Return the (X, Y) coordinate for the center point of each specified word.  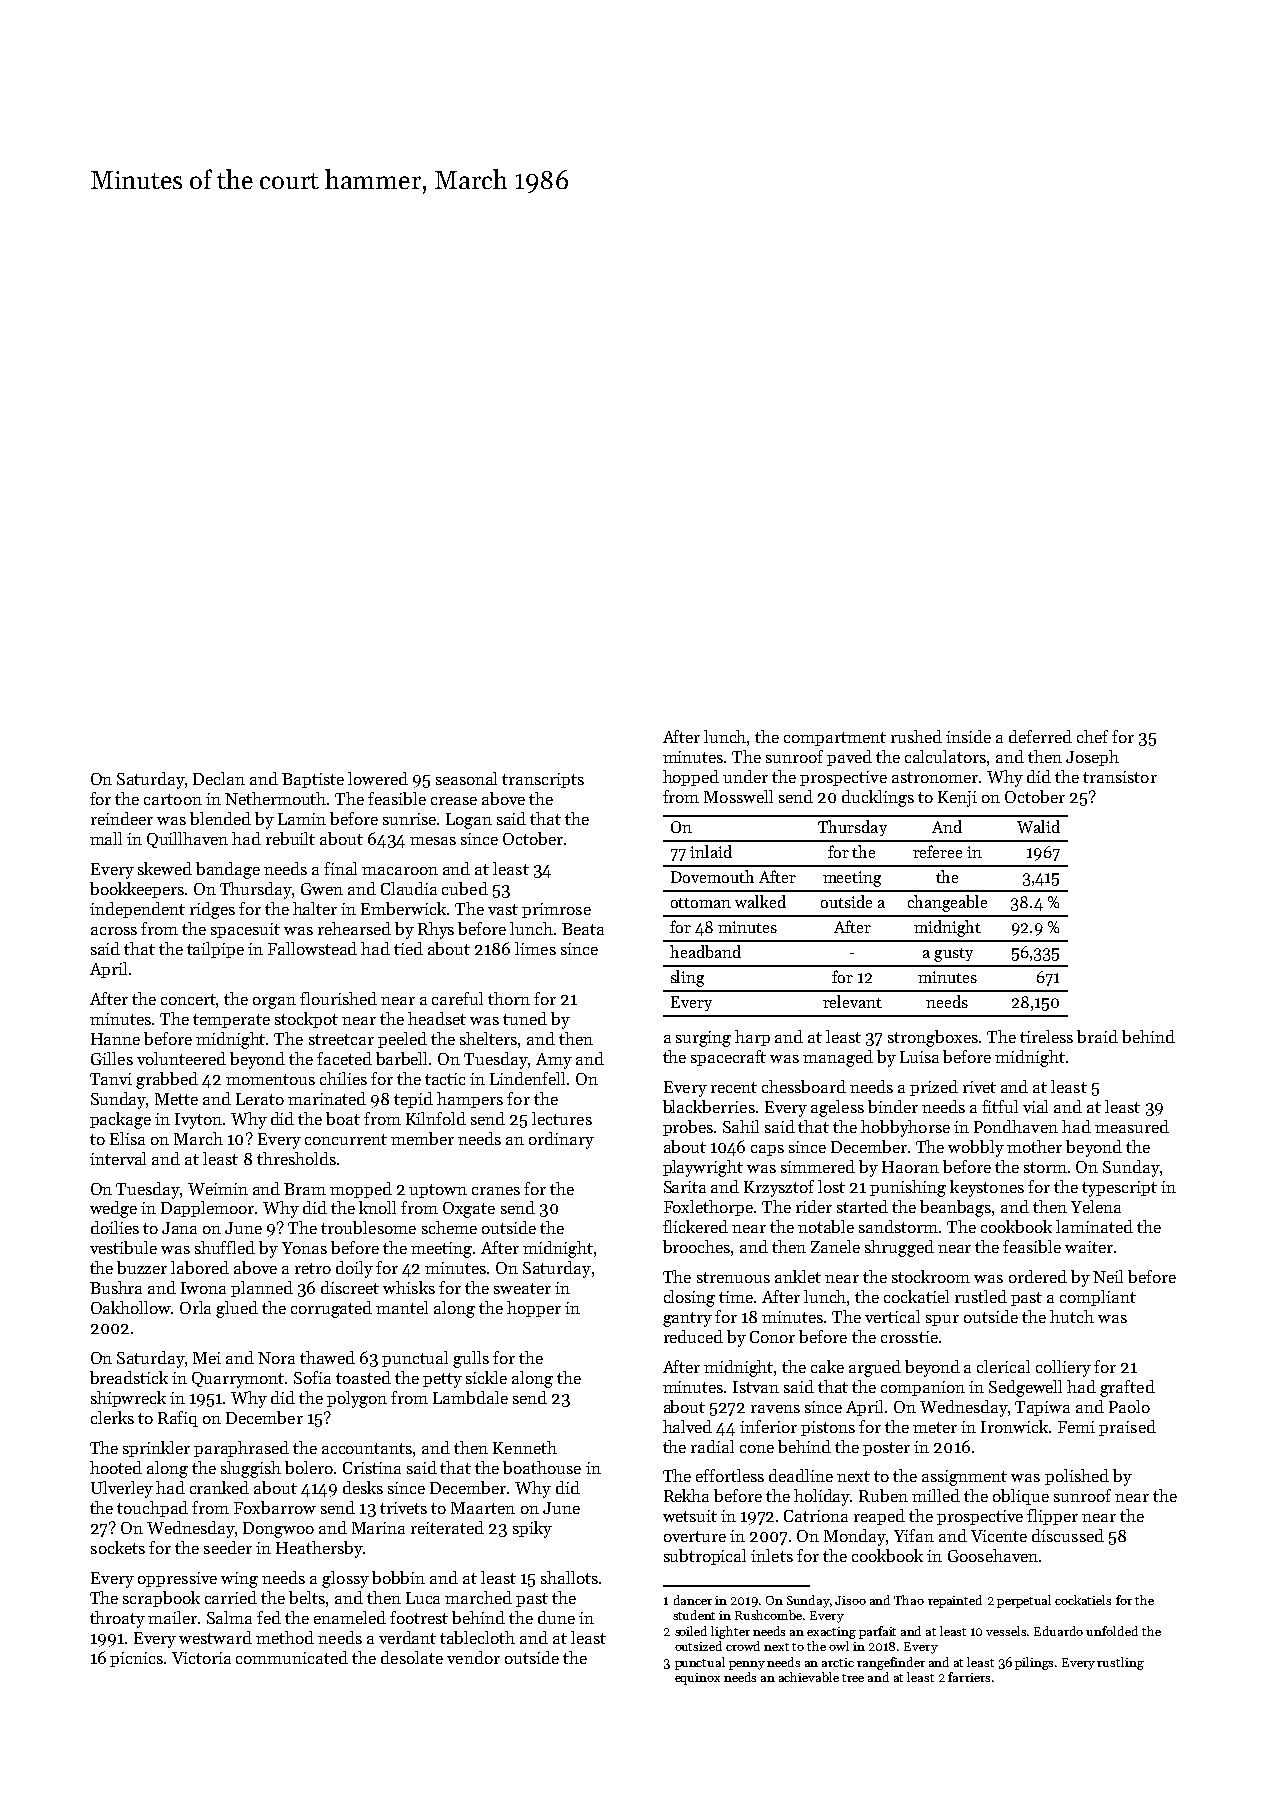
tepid (413, 1100)
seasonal (466, 778)
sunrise (409, 819)
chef (1092, 736)
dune (556, 1617)
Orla (195, 1307)
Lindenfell (527, 1078)
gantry (687, 1319)
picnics (136, 1659)
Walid (1038, 826)
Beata (583, 929)
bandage (228, 870)
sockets (118, 1547)
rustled (981, 1296)
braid (1097, 1036)
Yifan (914, 1535)
